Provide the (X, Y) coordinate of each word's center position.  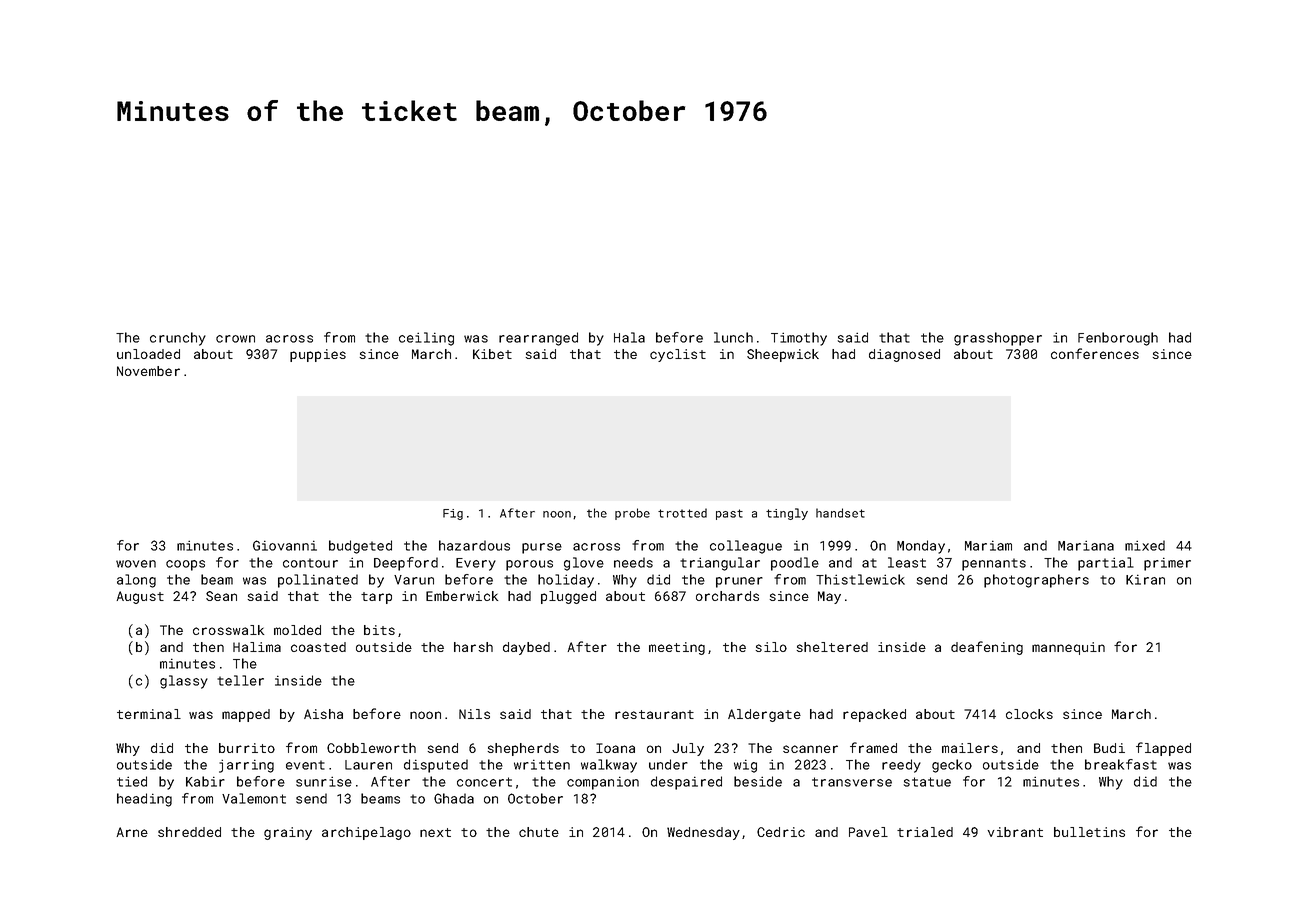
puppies (318, 355)
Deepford (406, 564)
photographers (1036, 581)
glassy (184, 682)
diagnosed (904, 355)
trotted (682, 513)
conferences (1095, 353)
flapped (1163, 749)
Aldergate (764, 715)
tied (132, 781)
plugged (568, 597)
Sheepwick (783, 355)
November (148, 371)
